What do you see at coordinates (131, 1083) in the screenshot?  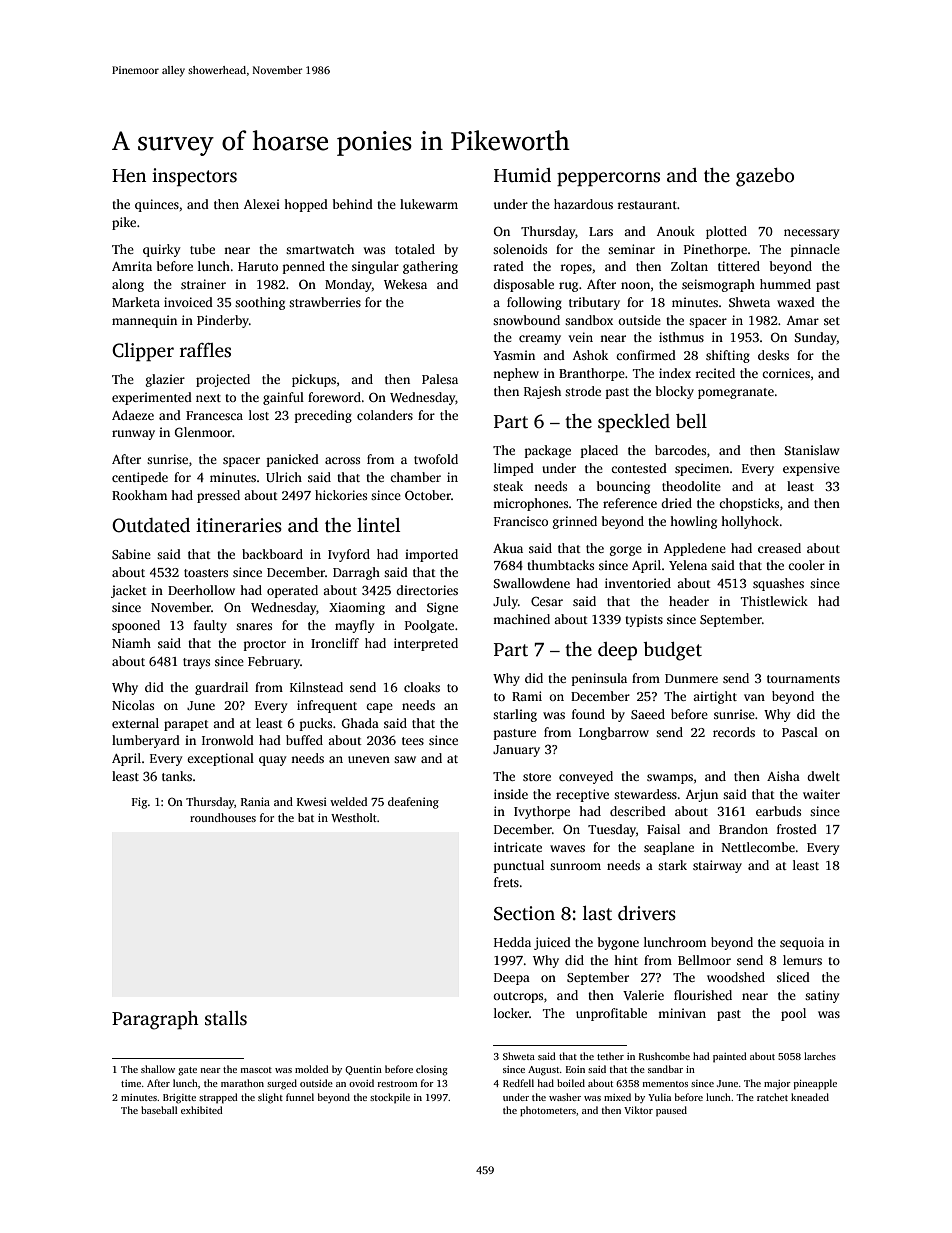 I see `time` at bounding box center [131, 1083].
